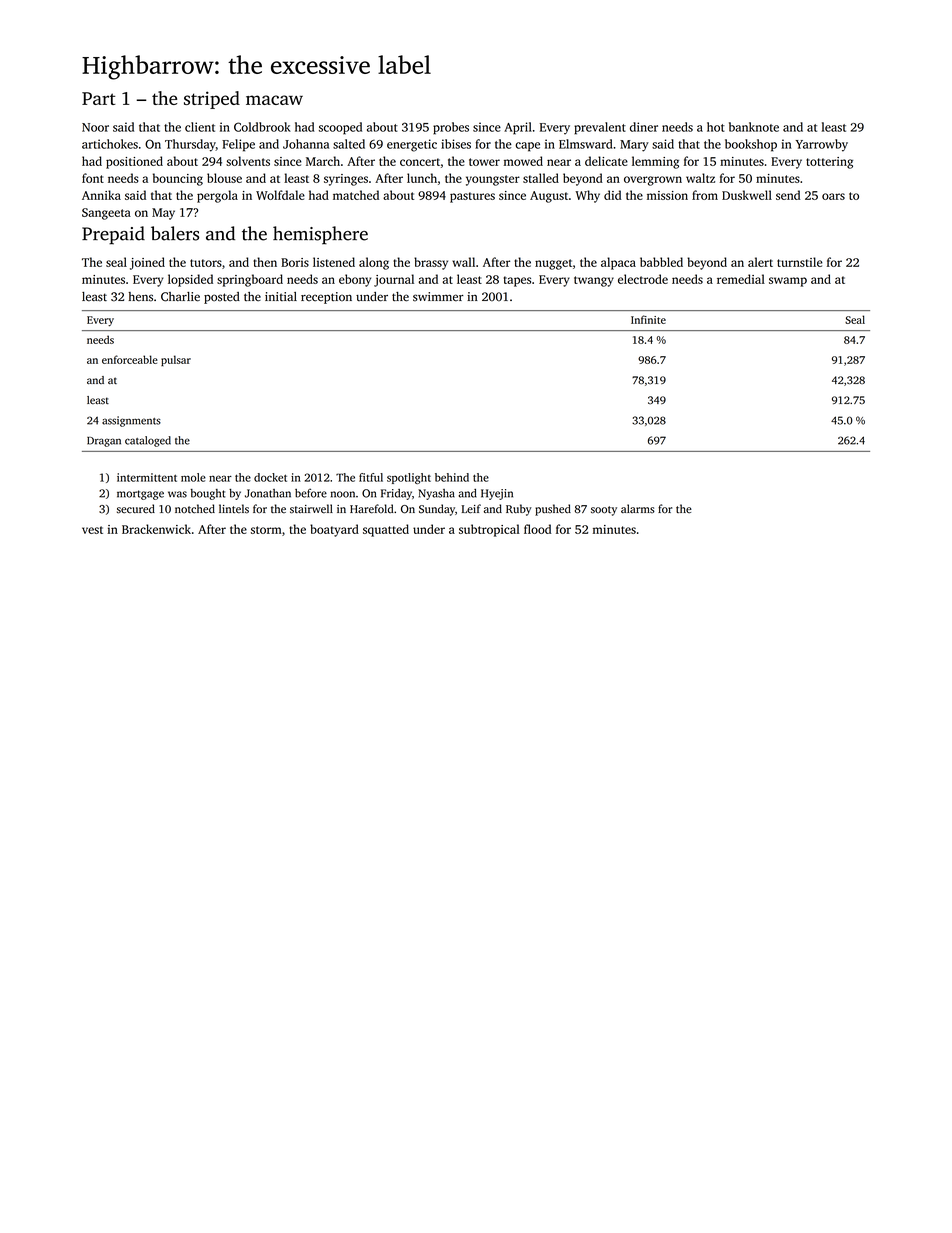 The height and width of the page is (1233, 952). What do you see at coordinates (549, 197) in the page?
I see `August` at bounding box center [549, 197].
